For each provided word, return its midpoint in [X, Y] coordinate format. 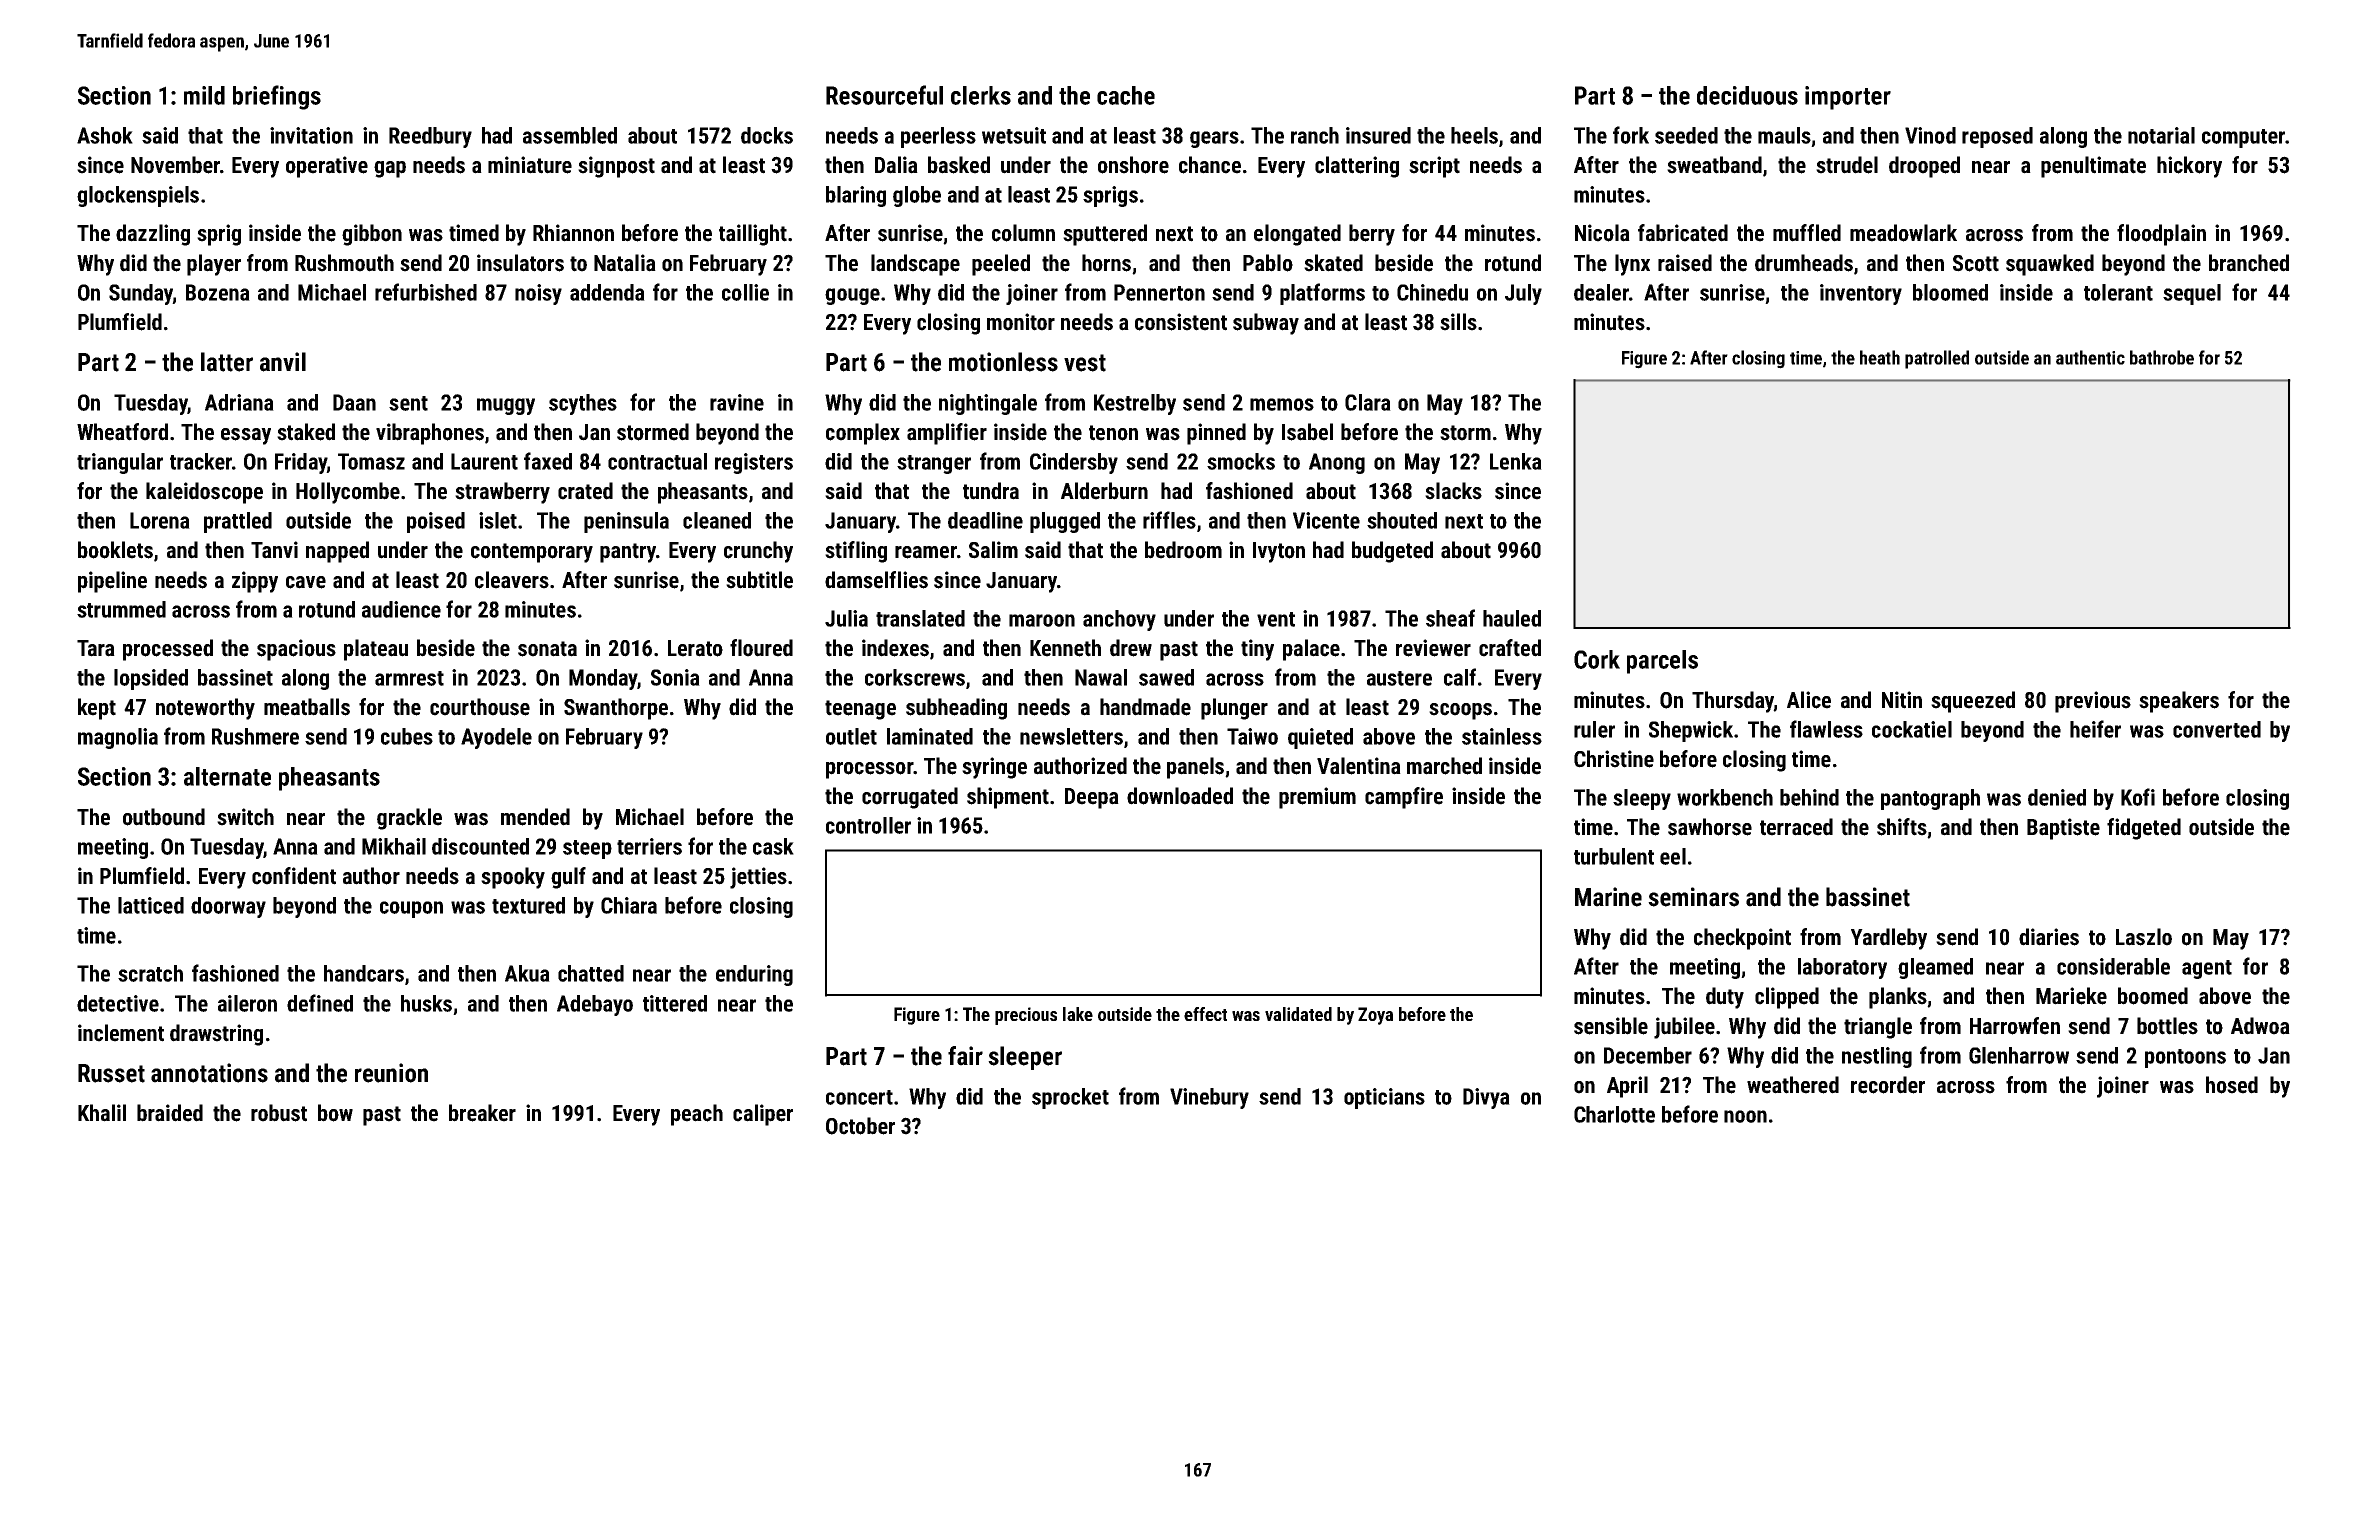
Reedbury [430, 137]
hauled [1512, 618]
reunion [391, 1073]
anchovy [1119, 620]
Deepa [1092, 798]
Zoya [1375, 1016]
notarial [2161, 135]
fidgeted [2144, 829]
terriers [649, 846]
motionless [1003, 362]
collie [745, 292]
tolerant [2118, 292]
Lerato [695, 648]
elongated [1297, 235]
